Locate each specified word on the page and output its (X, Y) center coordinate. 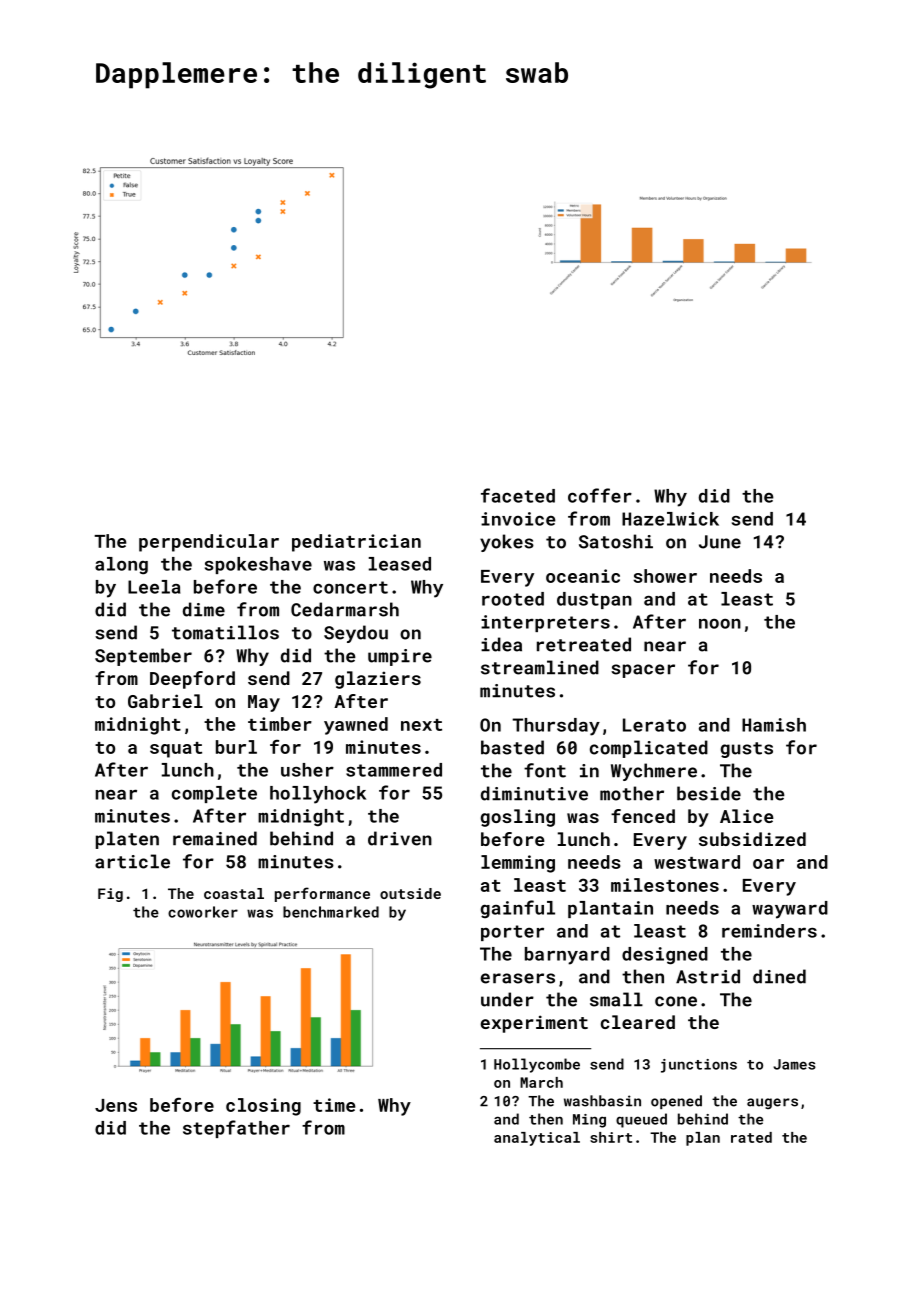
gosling (518, 818)
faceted (518, 495)
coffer (600, 495)
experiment (534, 1024)
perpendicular (209, 543)
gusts (747, 750)
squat (176, 750)
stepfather (236, 1129)
